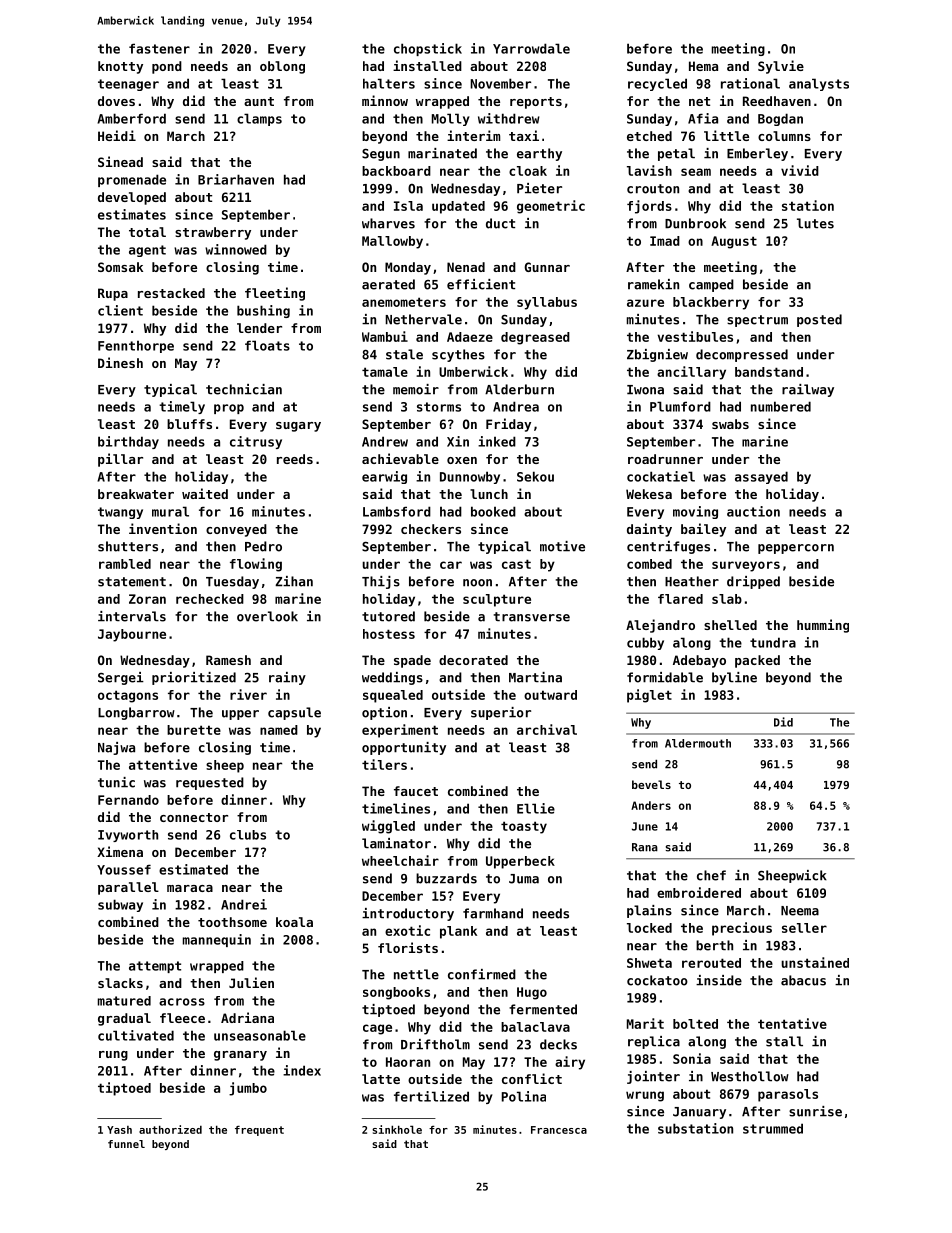  Describe the element at coordinates (792, 1023) in the page. I see `tentative` at that location.
